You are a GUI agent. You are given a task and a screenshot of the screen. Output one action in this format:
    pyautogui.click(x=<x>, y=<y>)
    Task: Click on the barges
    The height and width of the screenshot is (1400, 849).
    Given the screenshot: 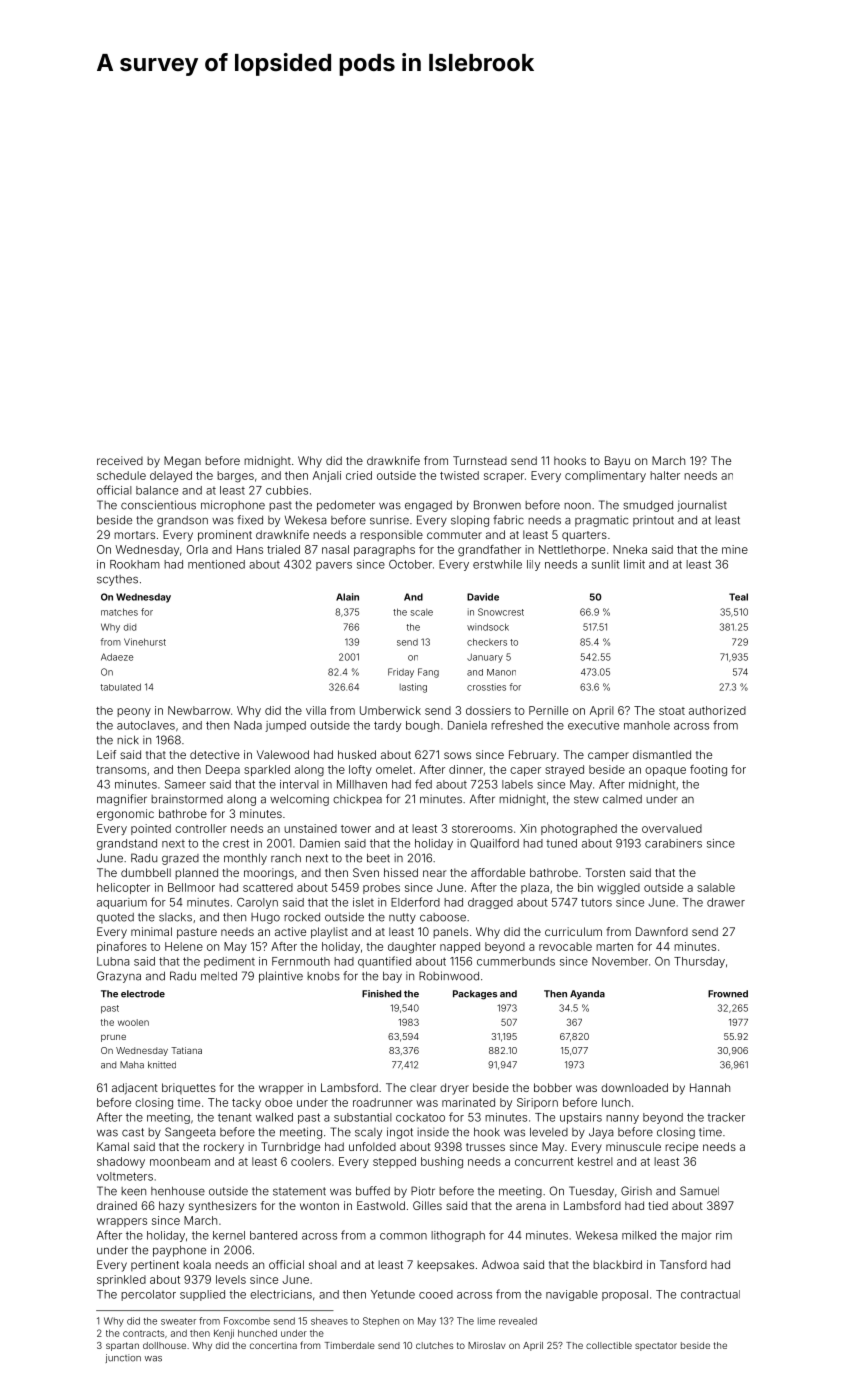 What is the action you would take?
    pyautogui.click(x=235, y=477)
